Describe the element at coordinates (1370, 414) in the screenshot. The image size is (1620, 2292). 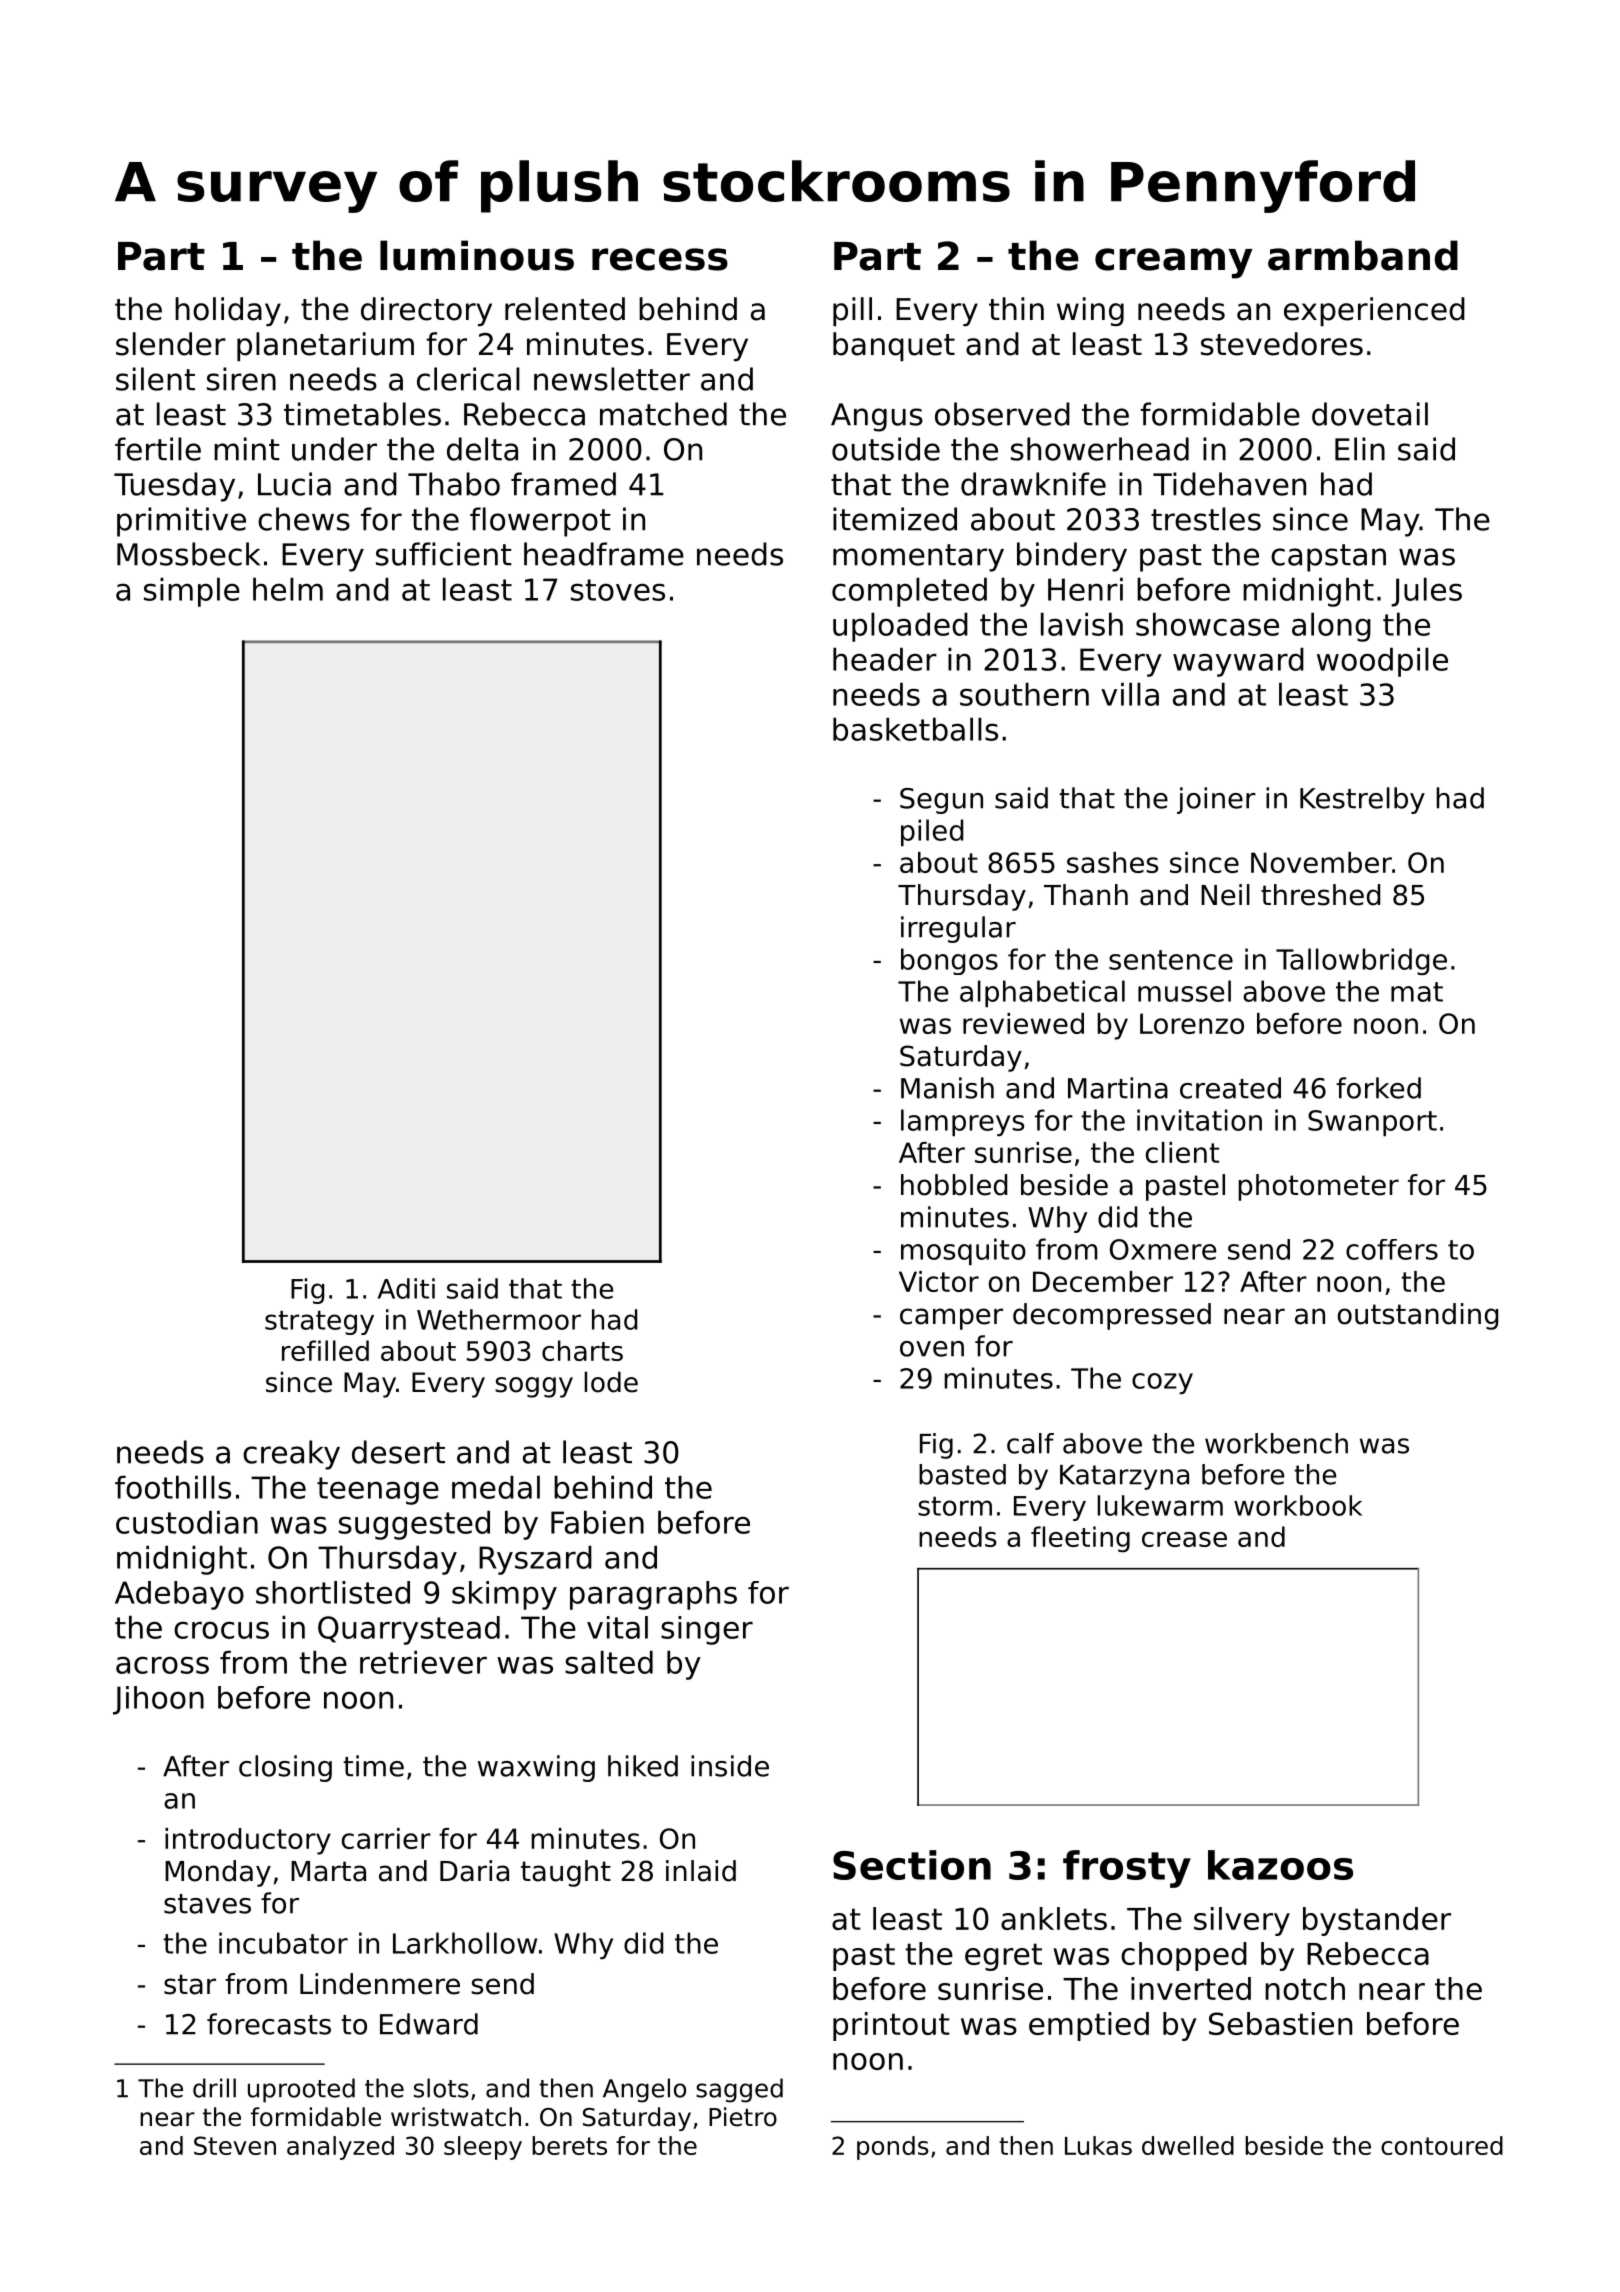
I see `dovetail` at that location.
